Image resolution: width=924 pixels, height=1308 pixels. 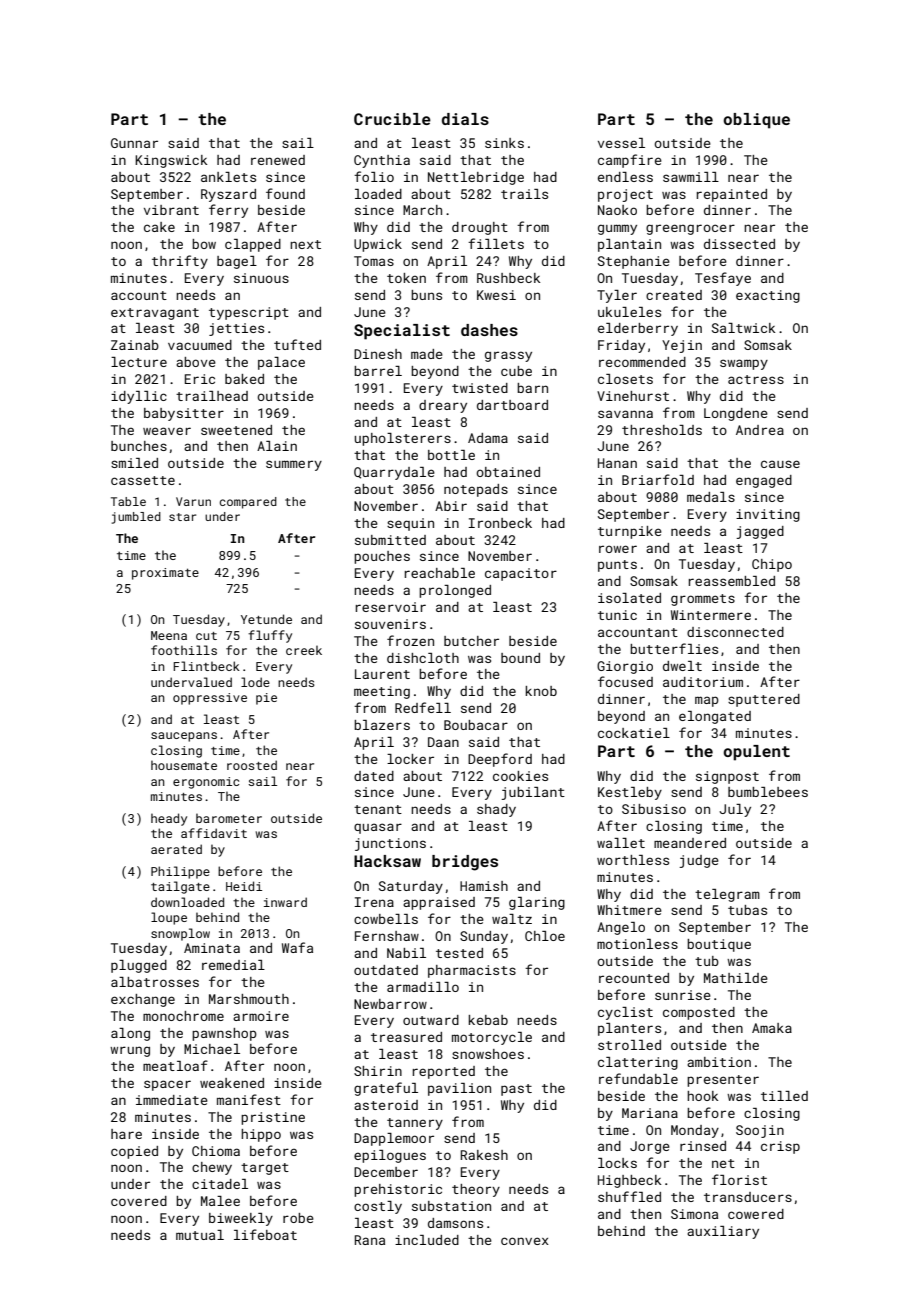 What do you see at coordinates (265, 1234) in the screenshot?
I see `lifeboat` at bounding box center [265, 1234].
